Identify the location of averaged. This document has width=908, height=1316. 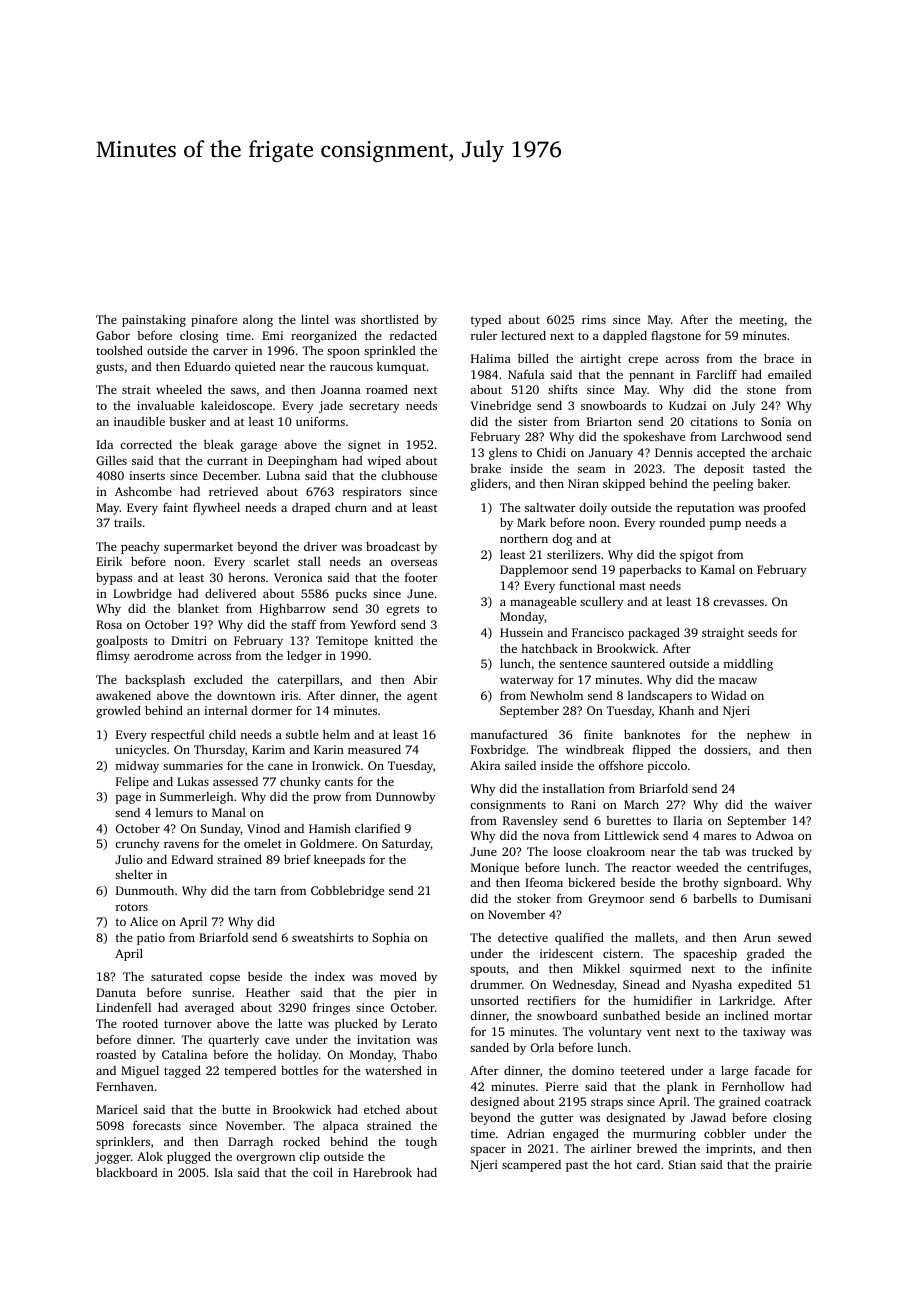
(209, 1009).
